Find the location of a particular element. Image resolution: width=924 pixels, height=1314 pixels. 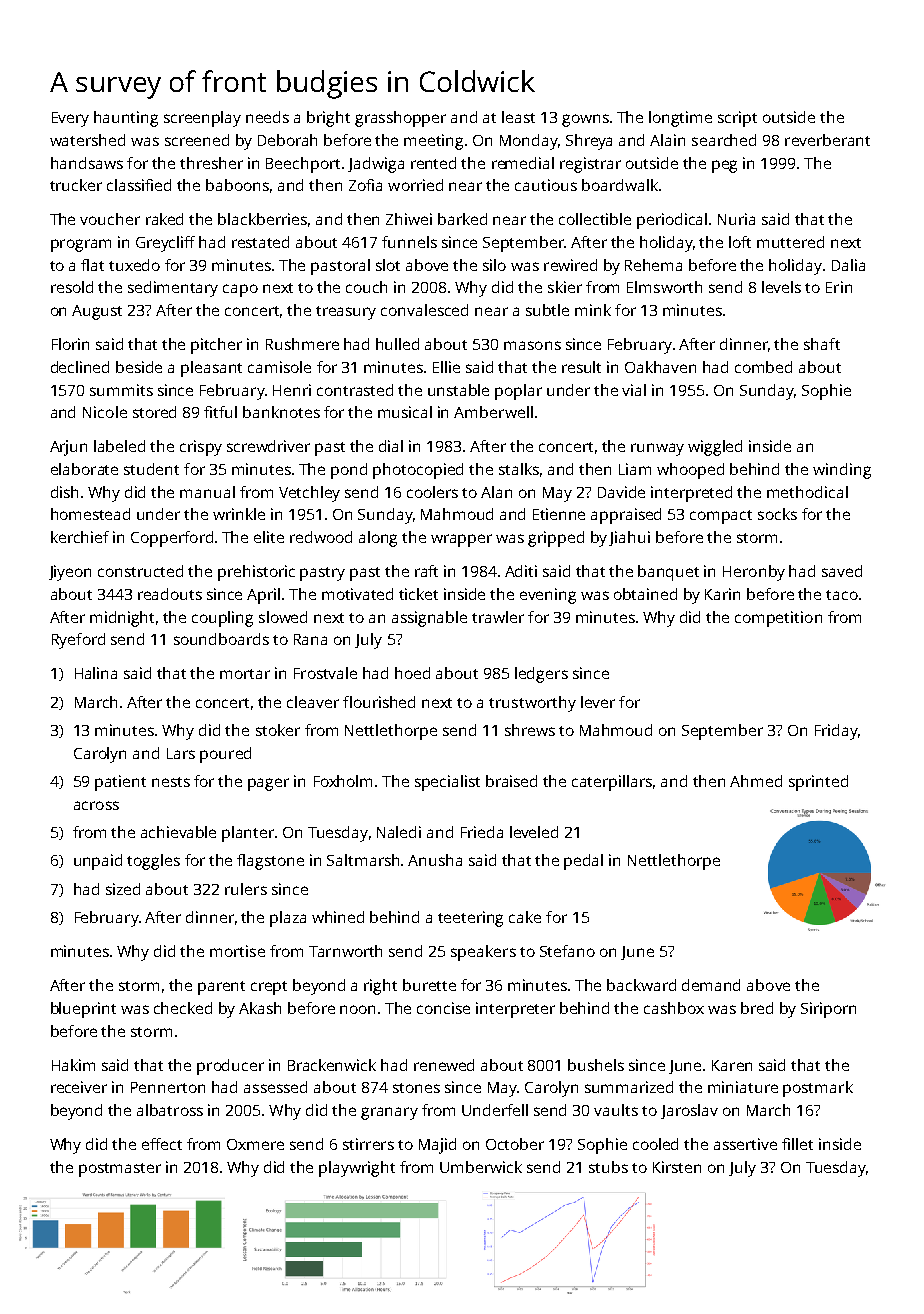

taco is located at coordinates (842, 595).
